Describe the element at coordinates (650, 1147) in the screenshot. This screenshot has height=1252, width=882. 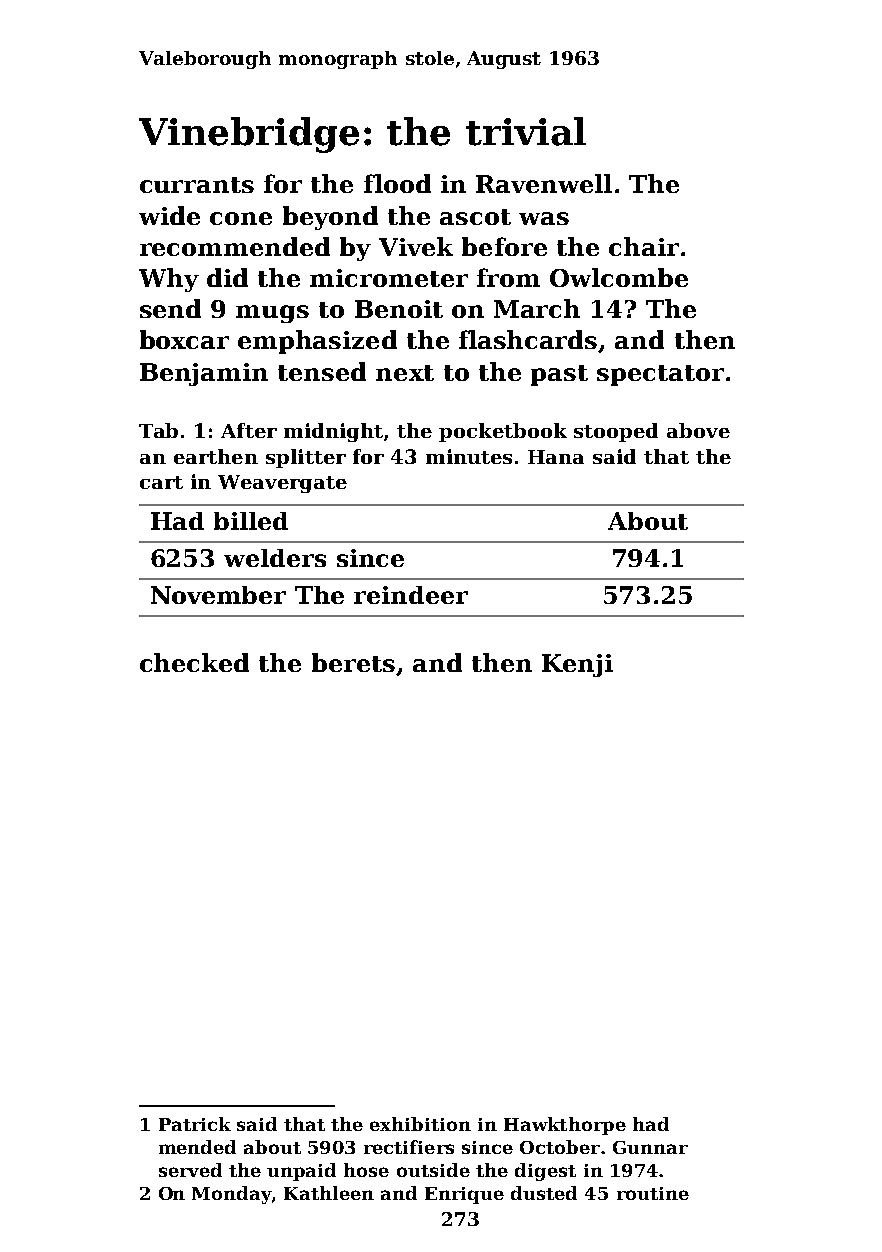
I see `Gunnar` at that location.
